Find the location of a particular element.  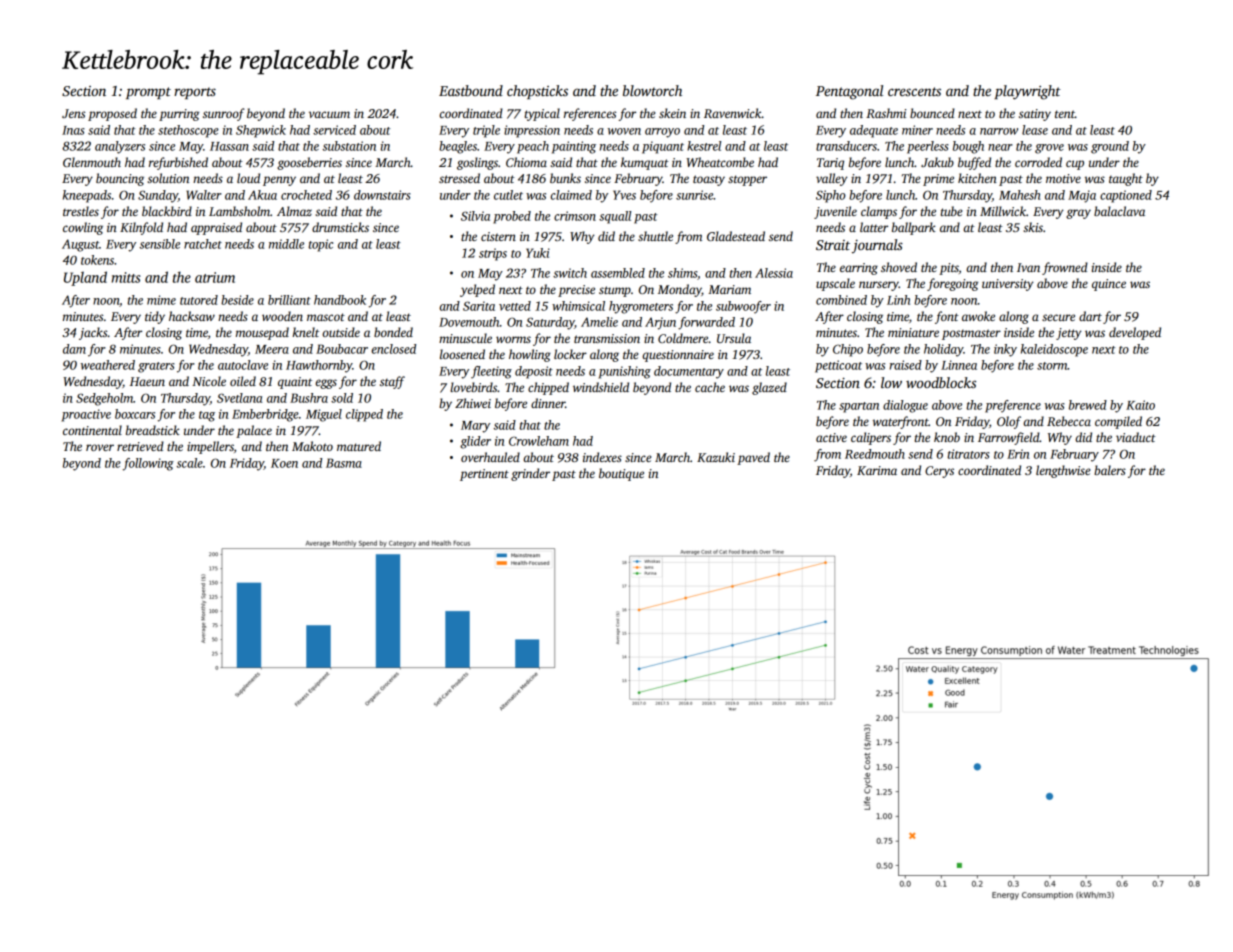

developed is located at coordinates (1135, 333).
